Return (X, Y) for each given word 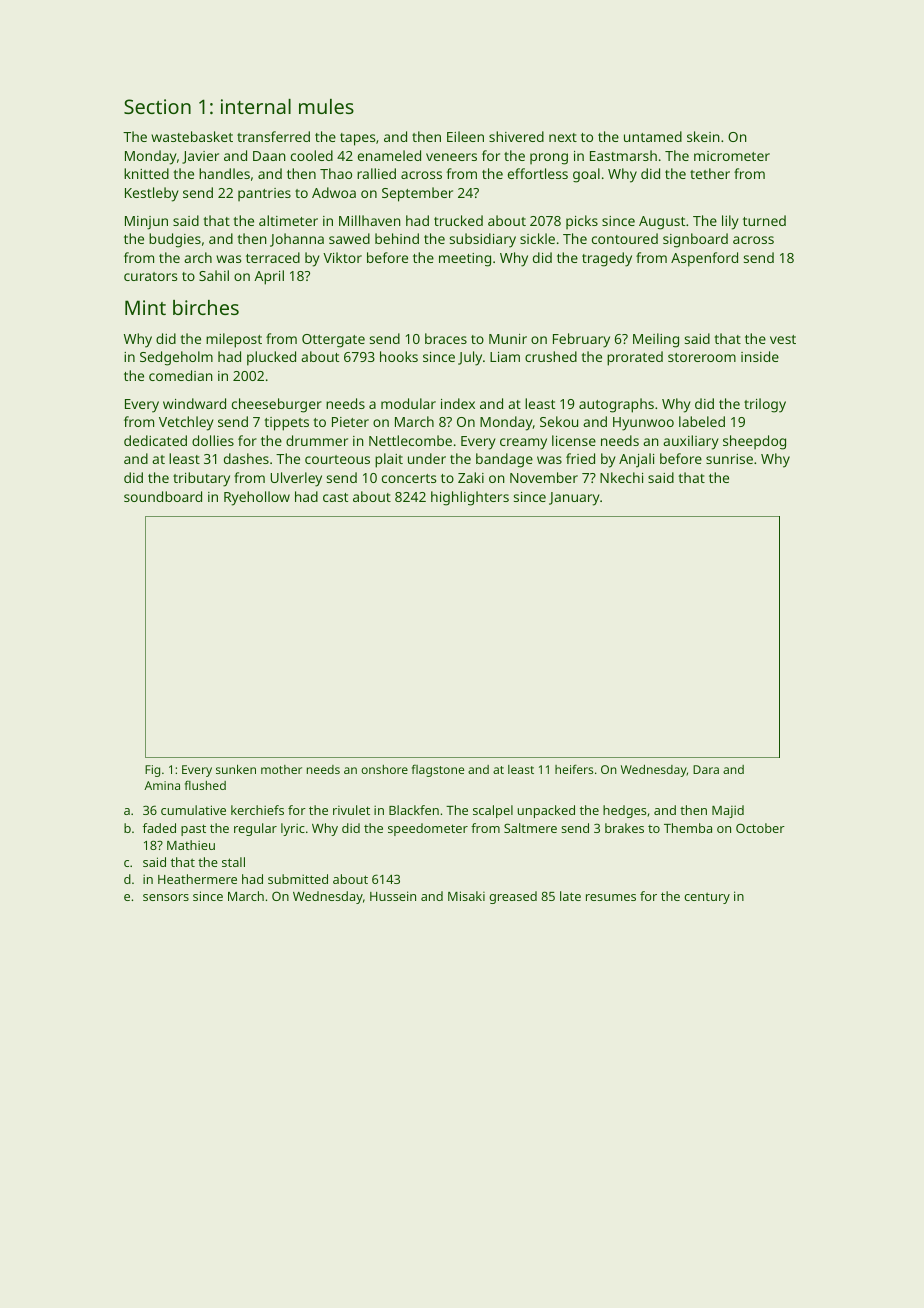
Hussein (393, 896)
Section (157, 106)
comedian (181, 375)
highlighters (470, 498)
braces (446, 338)
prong (549, 159)
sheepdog (754, 442)
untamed (653, 136)
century (707, 898)
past (193, 830)
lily (730, 222)
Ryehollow (257, 498)
